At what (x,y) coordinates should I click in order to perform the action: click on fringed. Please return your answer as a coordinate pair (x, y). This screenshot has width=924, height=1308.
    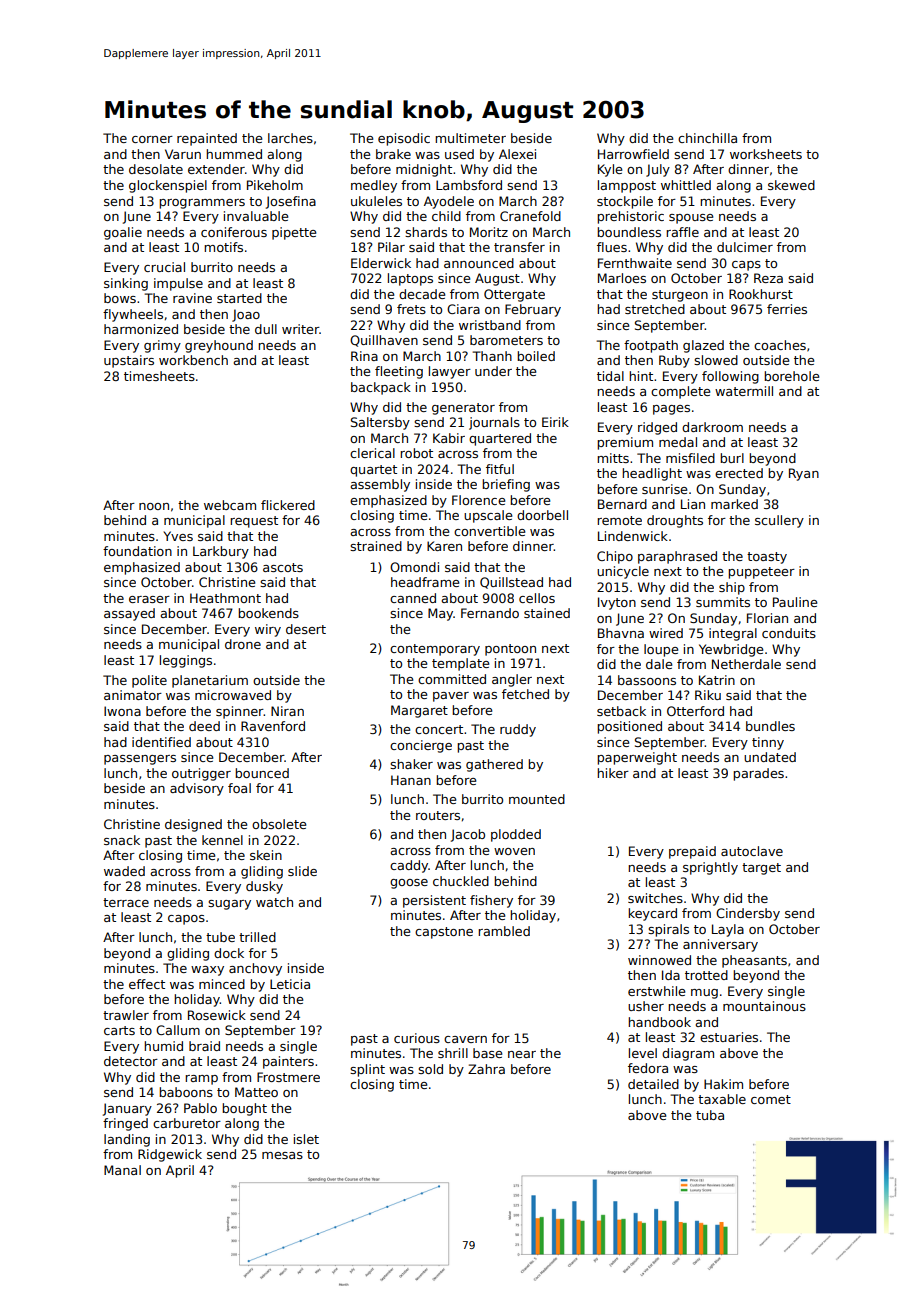
    Looking at the image, I should click on (125, 1124).
